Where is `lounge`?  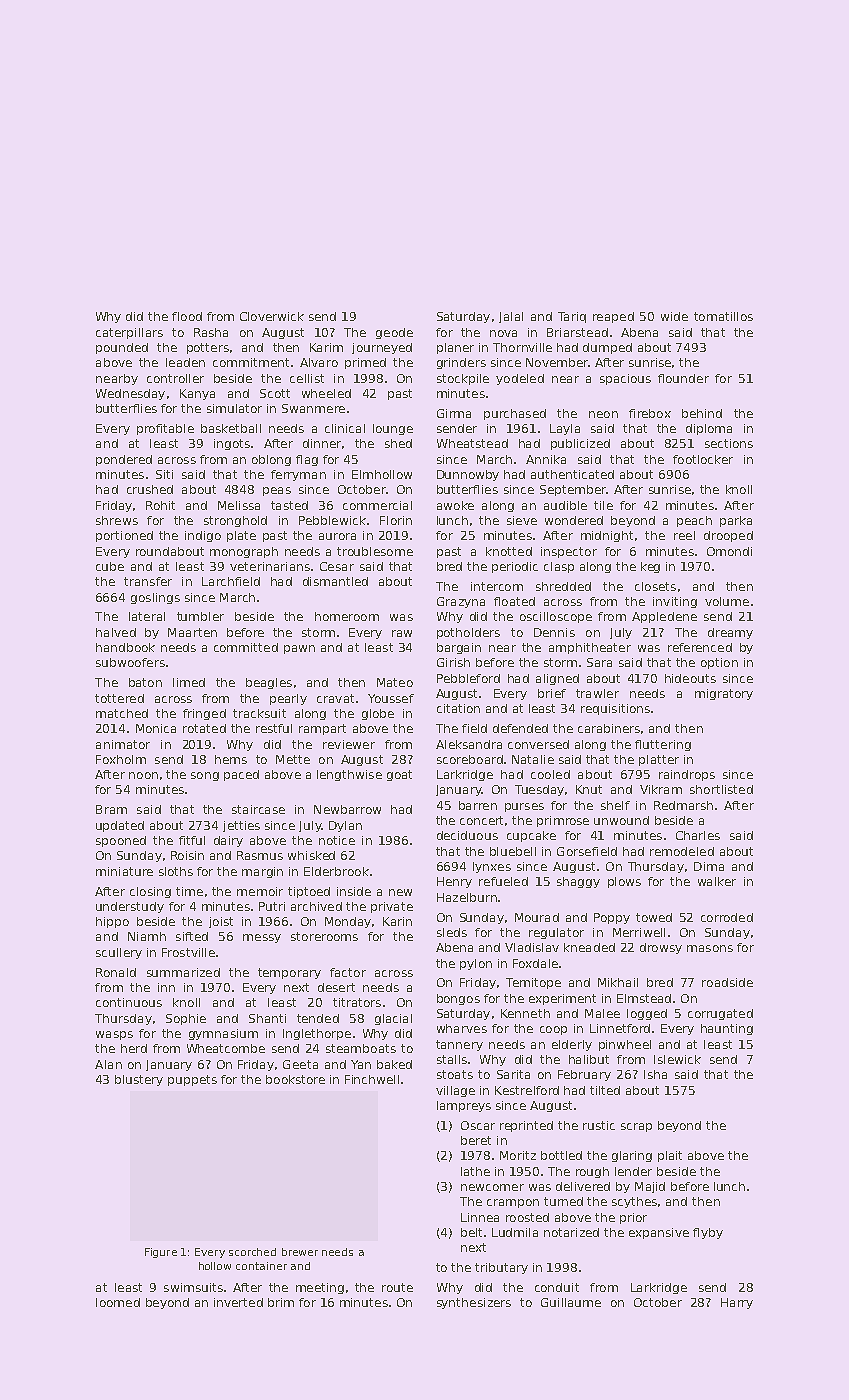
lounge is located at coordinates (393, 429).
